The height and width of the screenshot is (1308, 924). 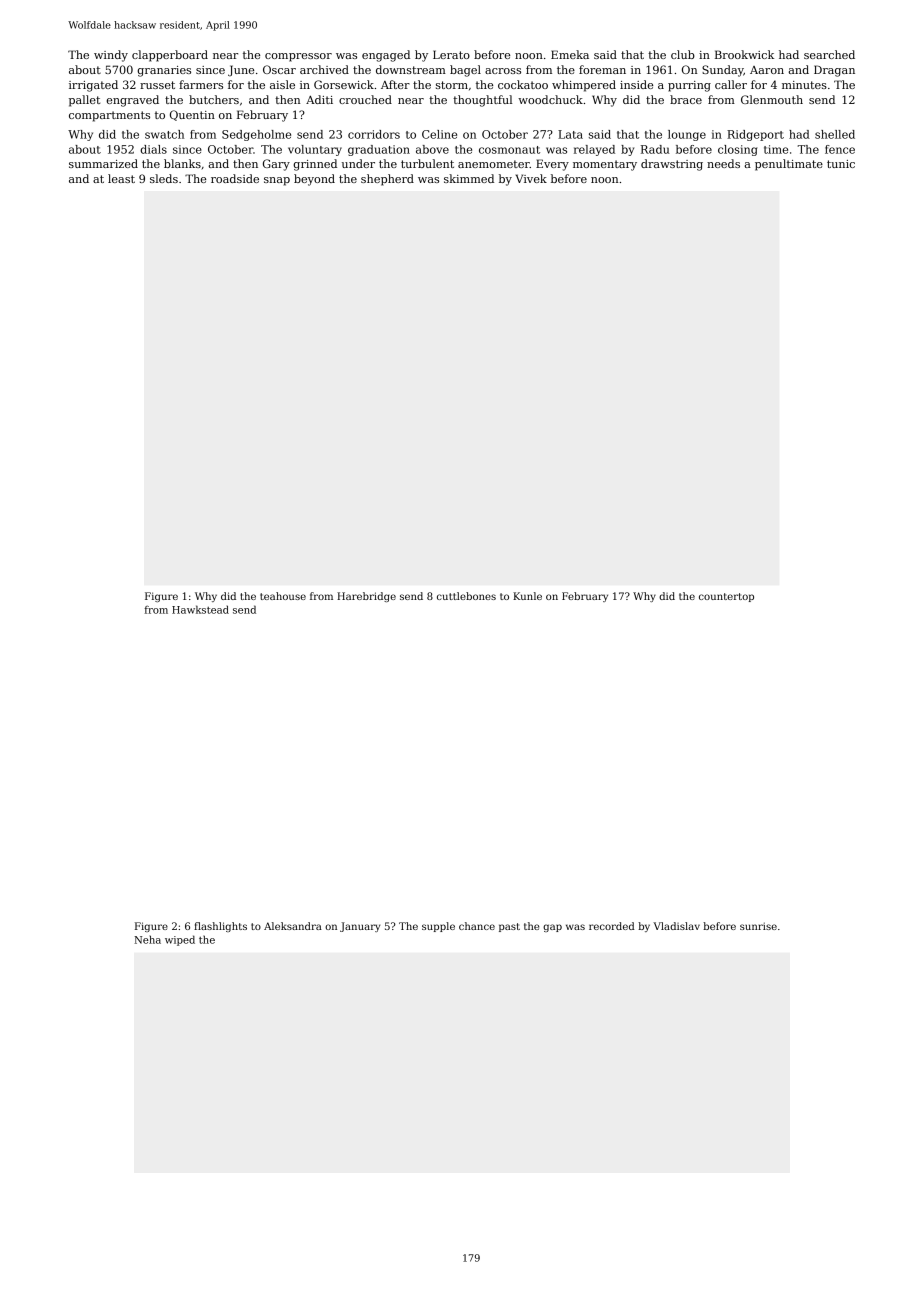 What do you see at coordinates (726, 597) in the screenshot?
I see `countertop` at bounding box center [726, 597].
